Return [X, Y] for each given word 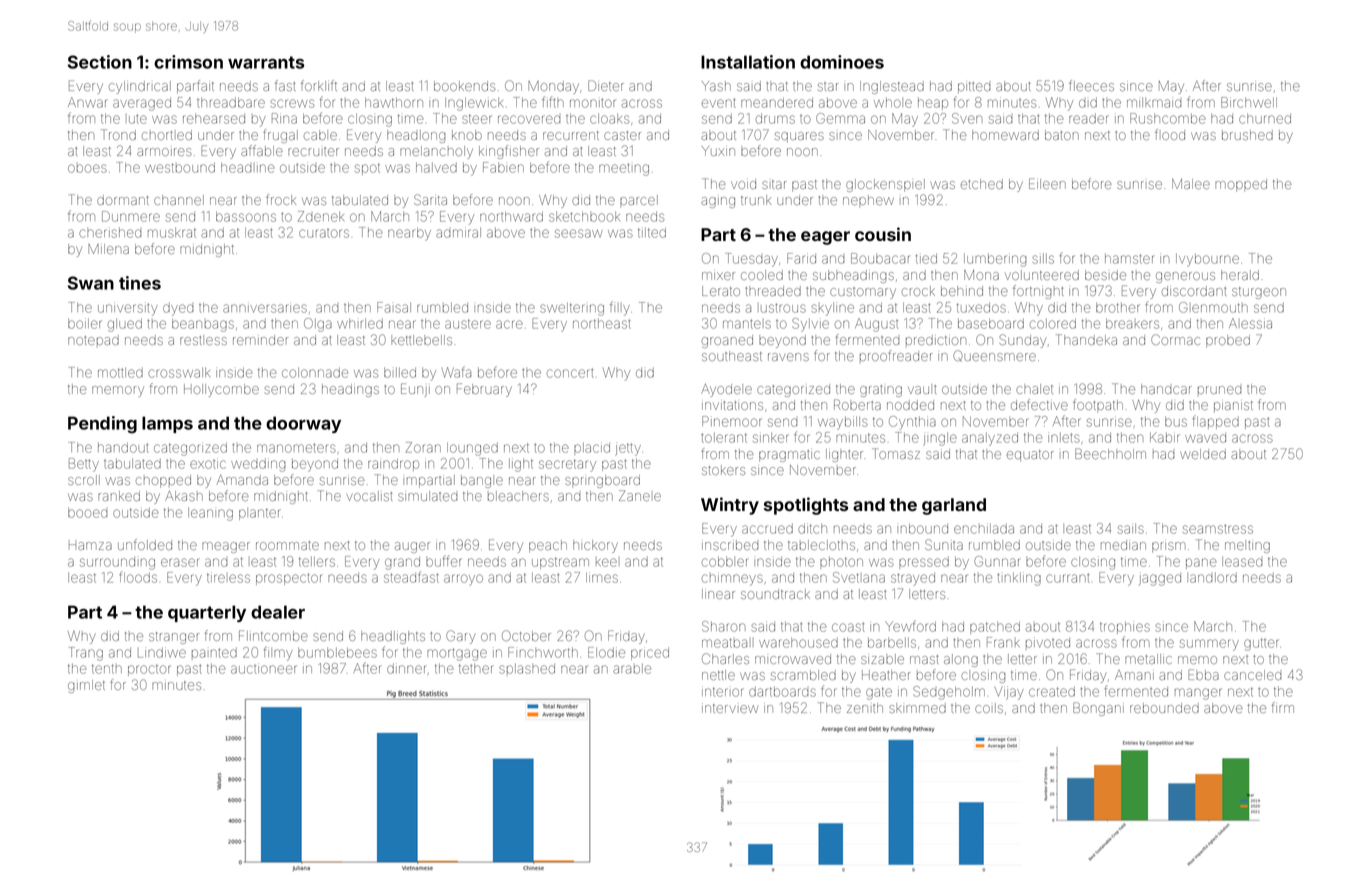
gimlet [86, 686]
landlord [1212, 578]
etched [982, 184]
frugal [280, 136]
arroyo [463, 580]
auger [412, 547]
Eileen [1047, 183]
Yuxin [718, 151]
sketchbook [584, 217]
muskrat [172, 233]
